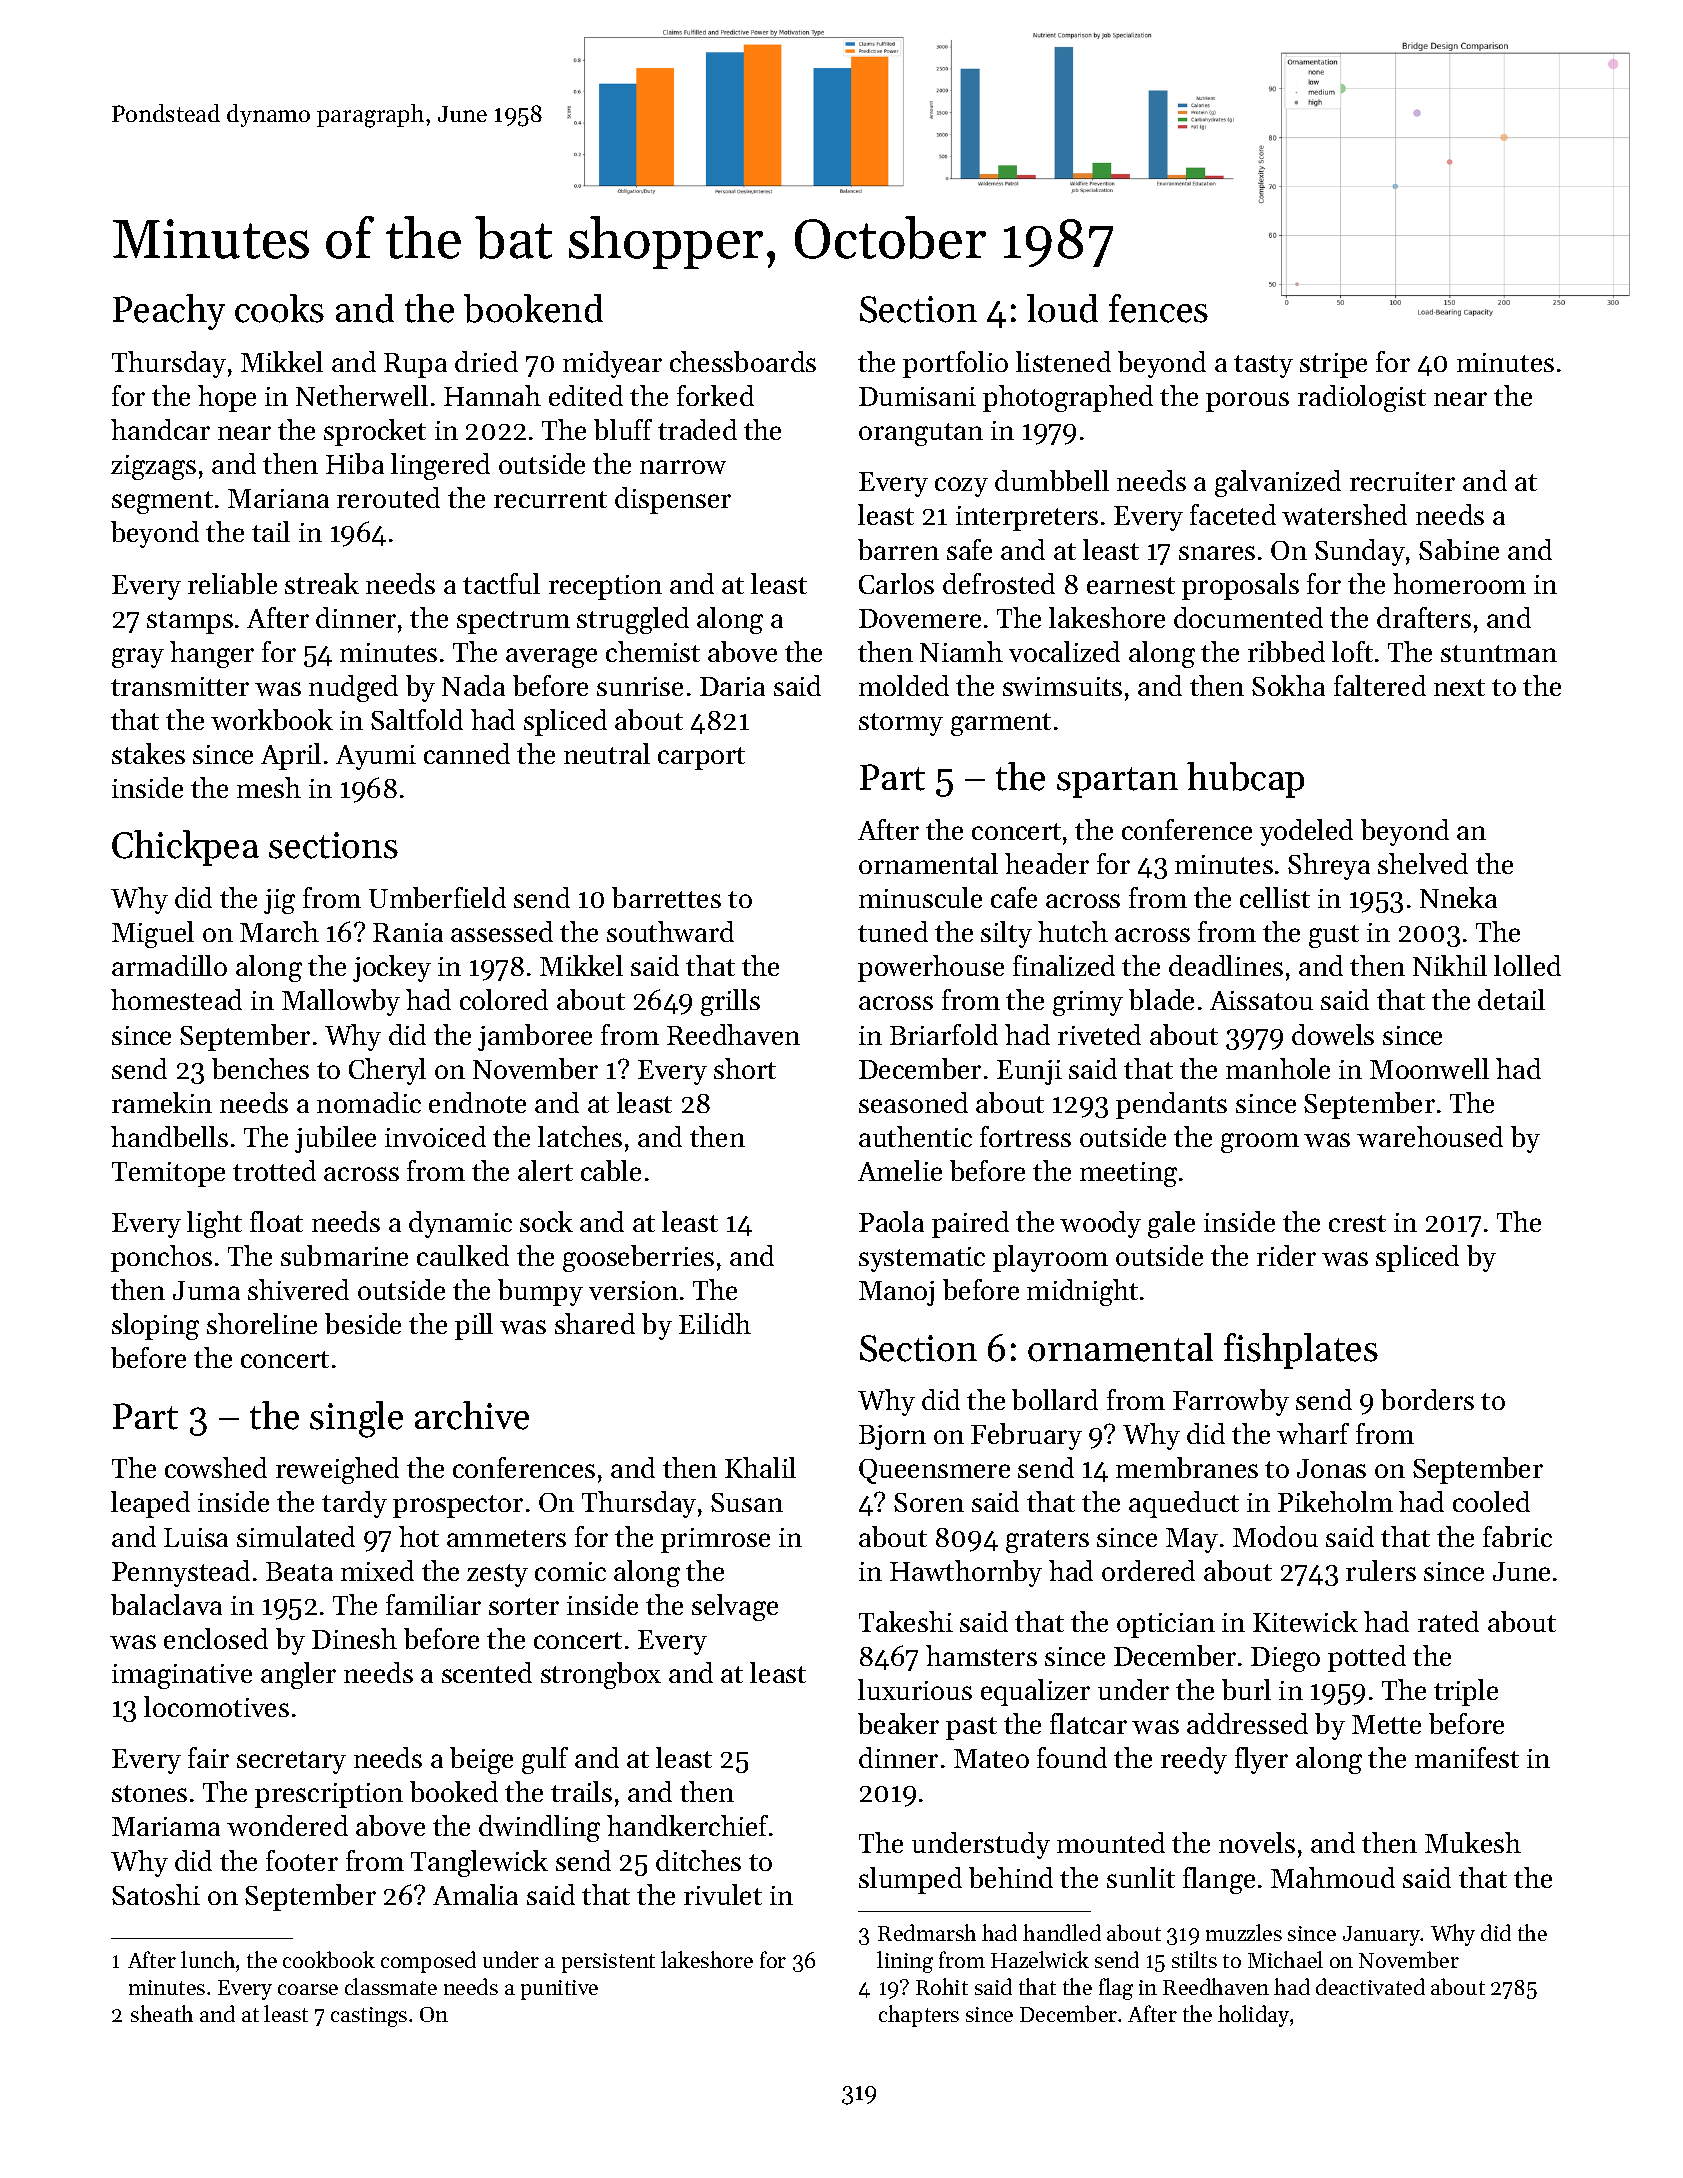 Image resolution: width=1683 pixels, height=2178 pixels. Describe the element at coordinates (1517, 1536) in the screenshot. I see `fabric` at that location.
